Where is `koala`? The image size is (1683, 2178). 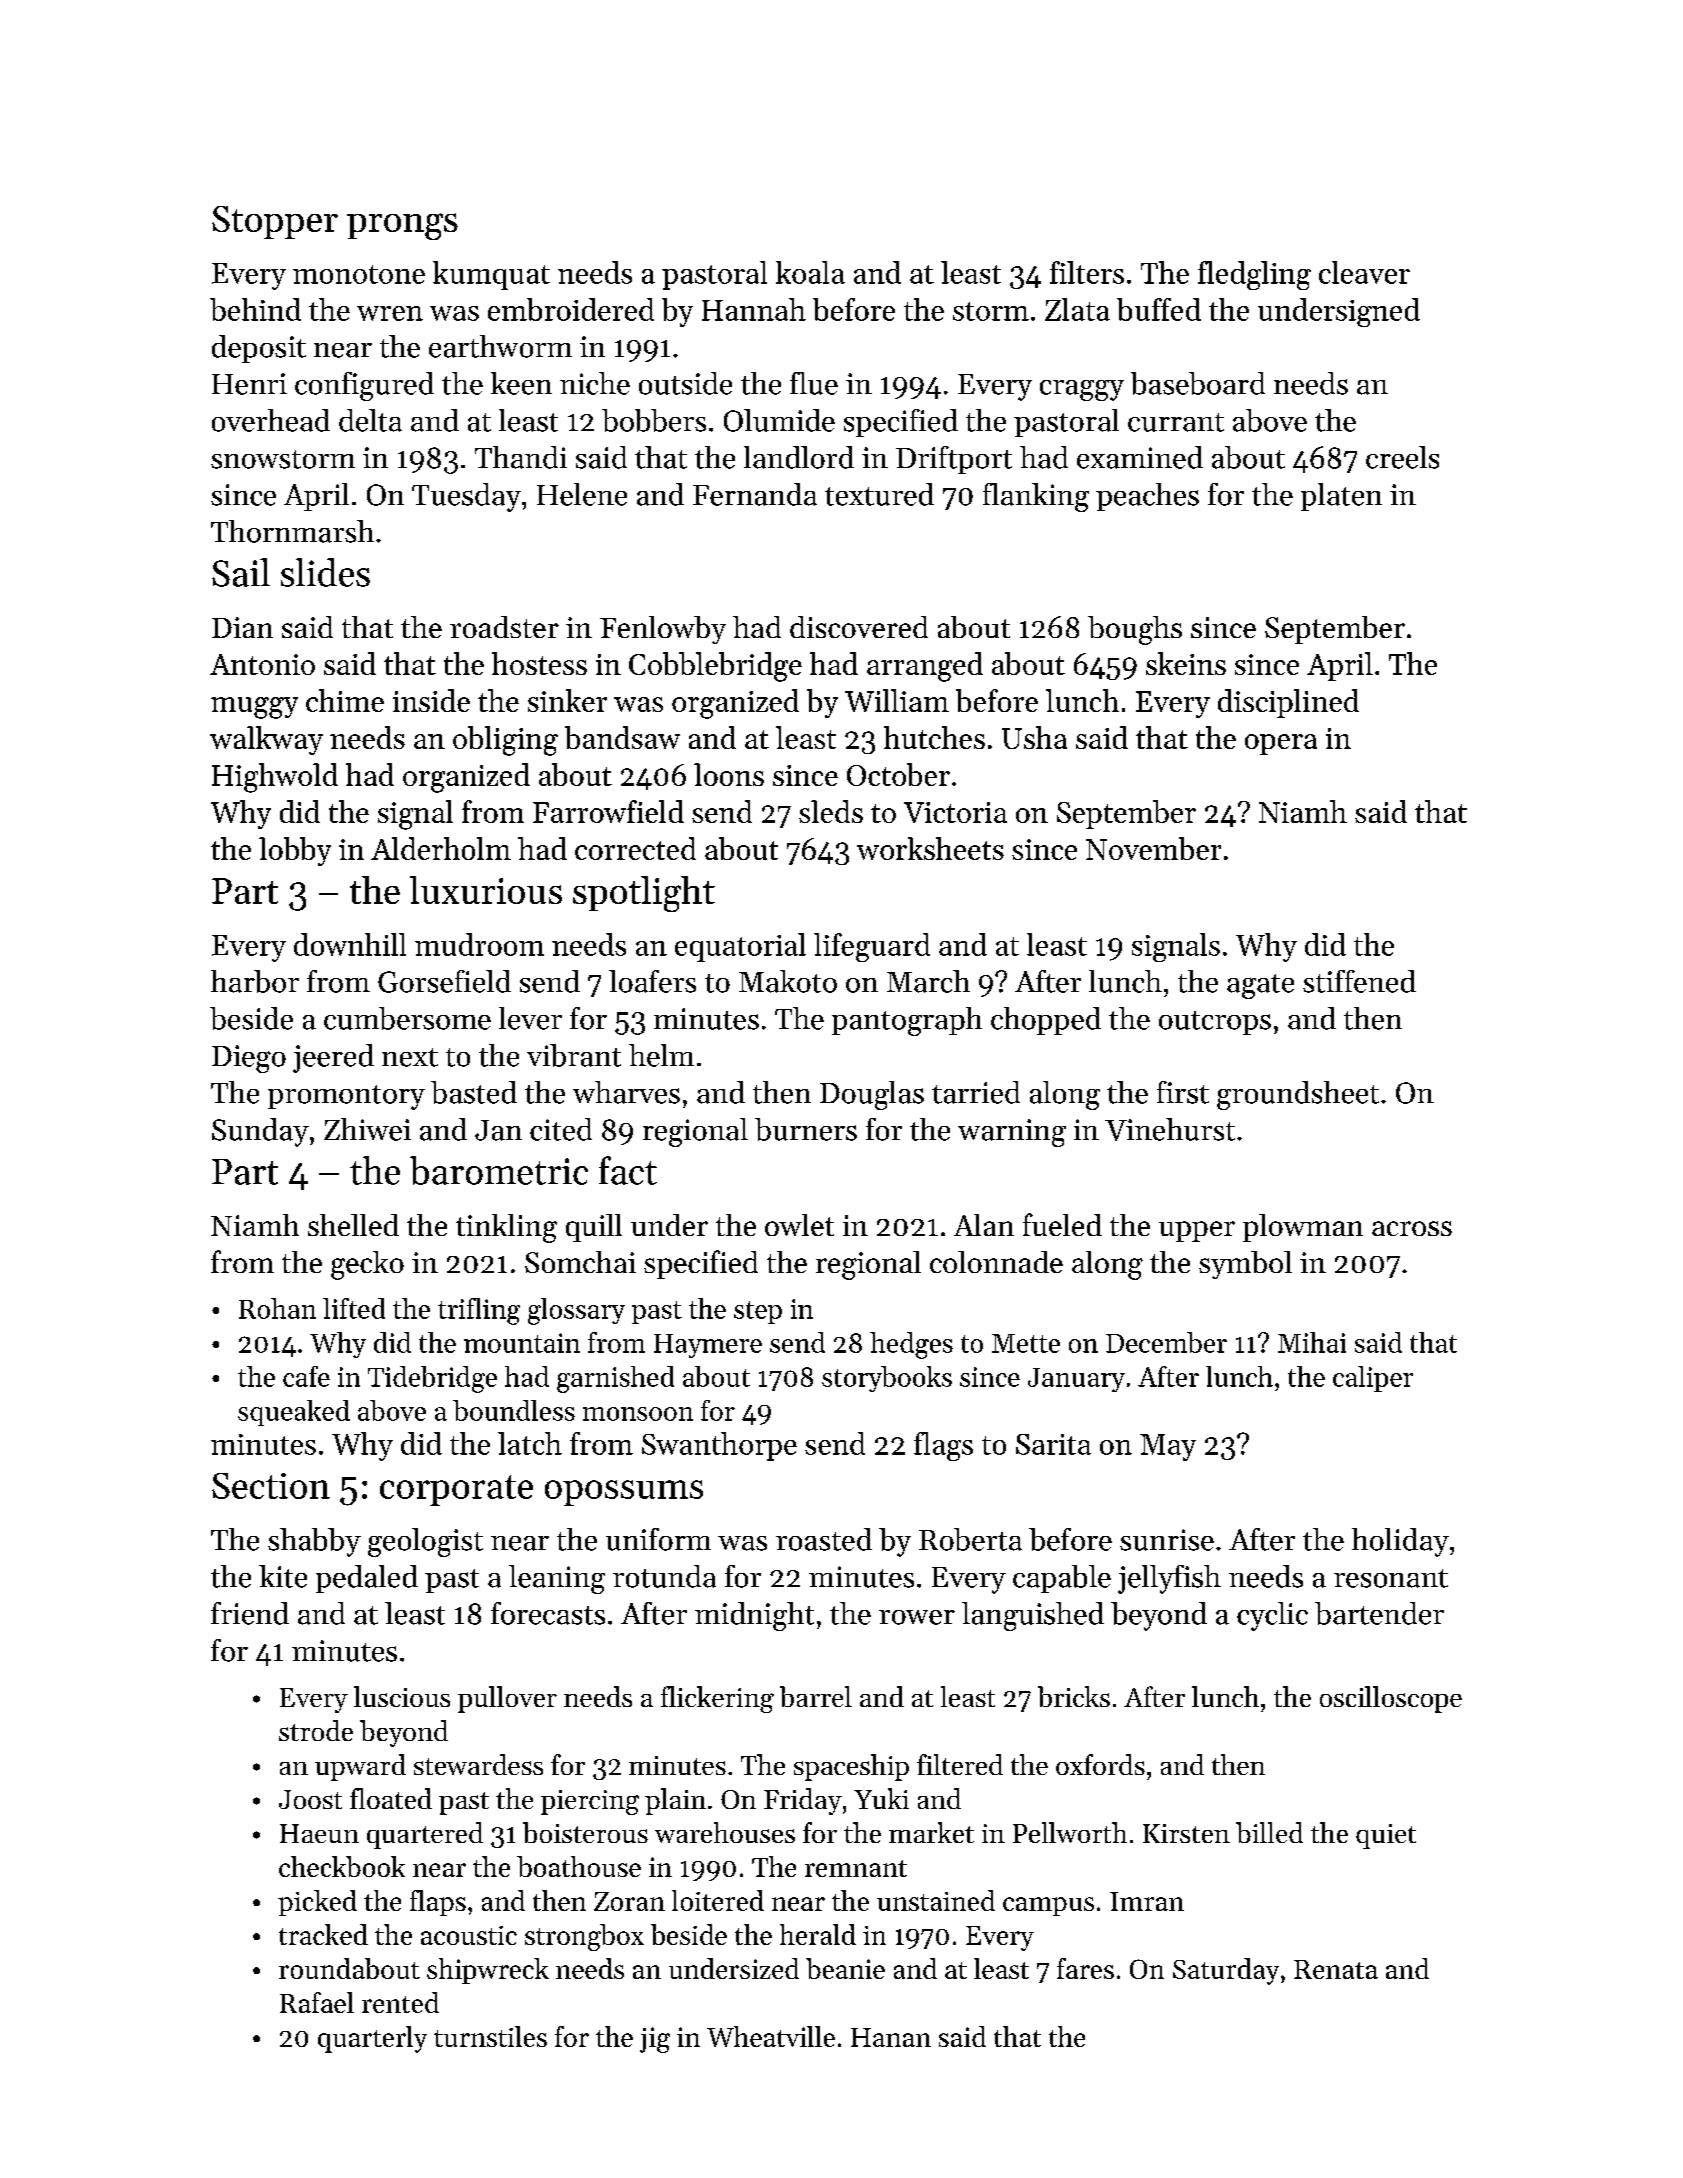 koala is located at coordinates (810, 272).
